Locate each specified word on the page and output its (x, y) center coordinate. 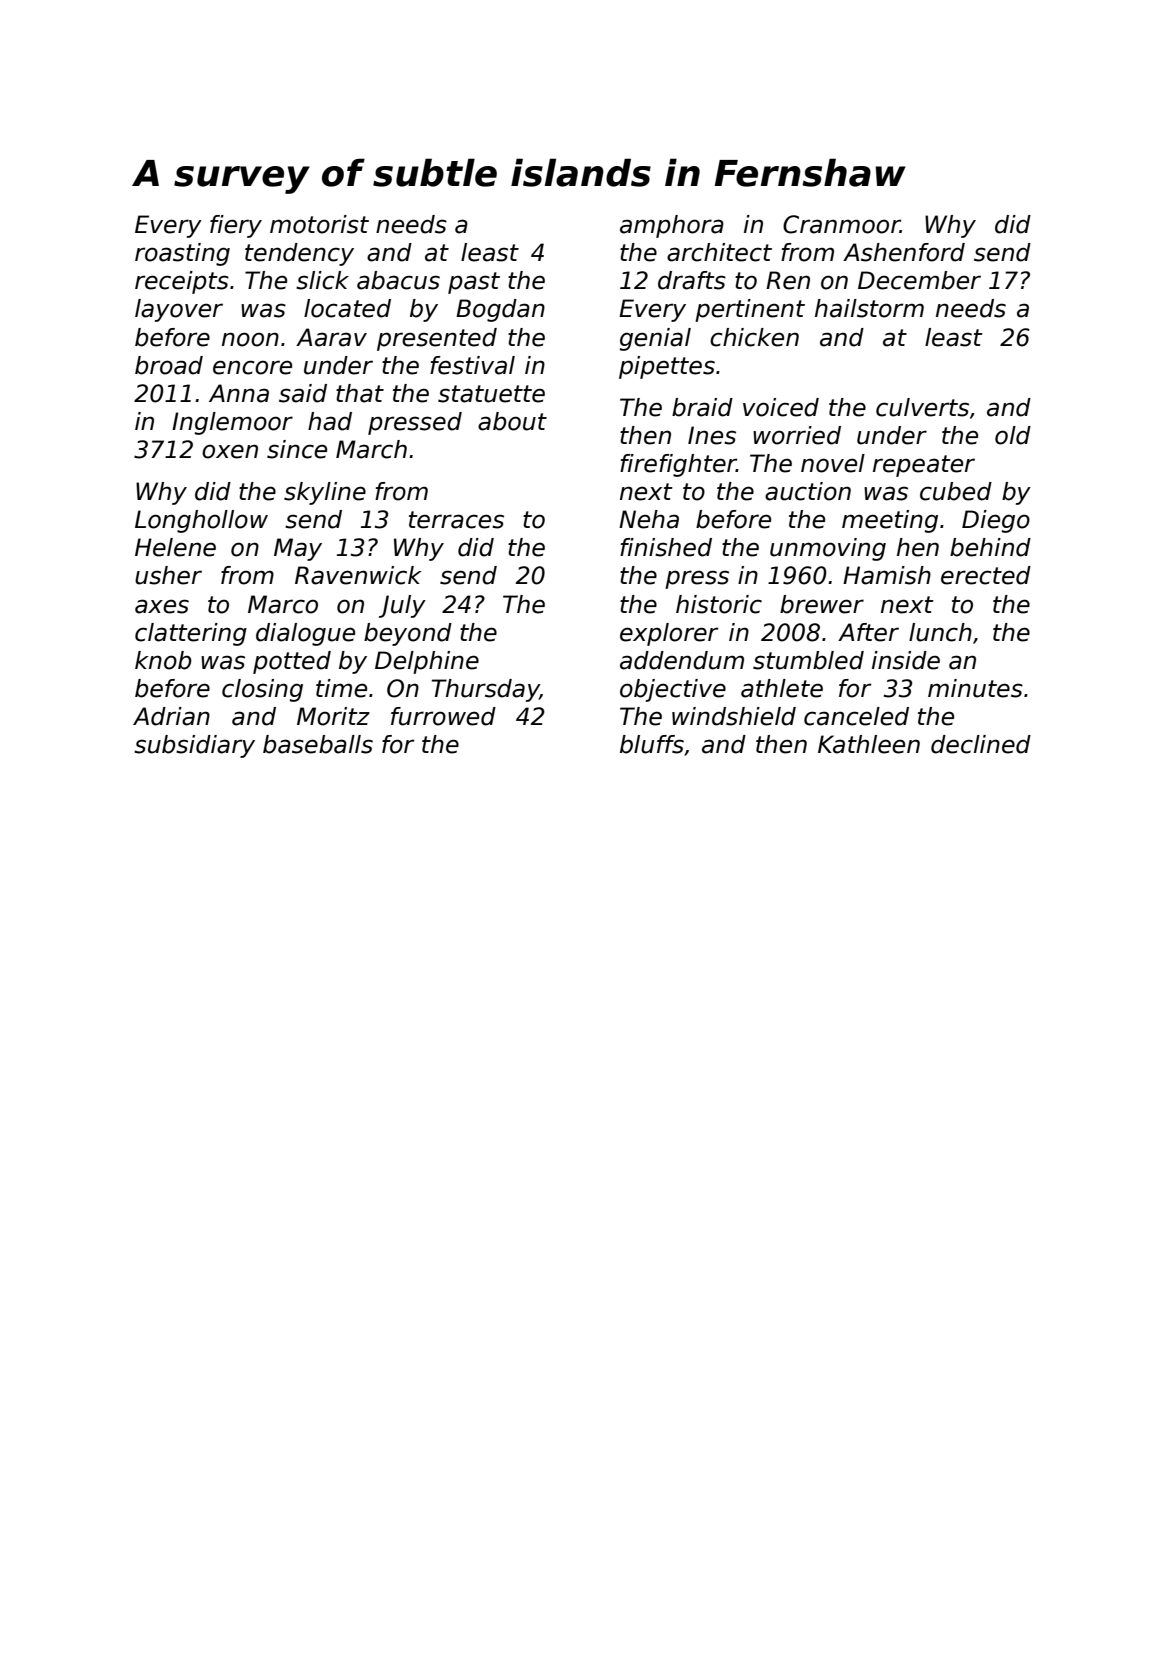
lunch (940, 632)
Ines (712, 435)
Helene (175, 547)
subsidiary (194, 746)
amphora (672, 226)
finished (666, 547)
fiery (236, 226)
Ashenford (904, 252)
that (360, 393)
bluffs (652, 744)
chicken (754, 337)
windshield (734, 716)
